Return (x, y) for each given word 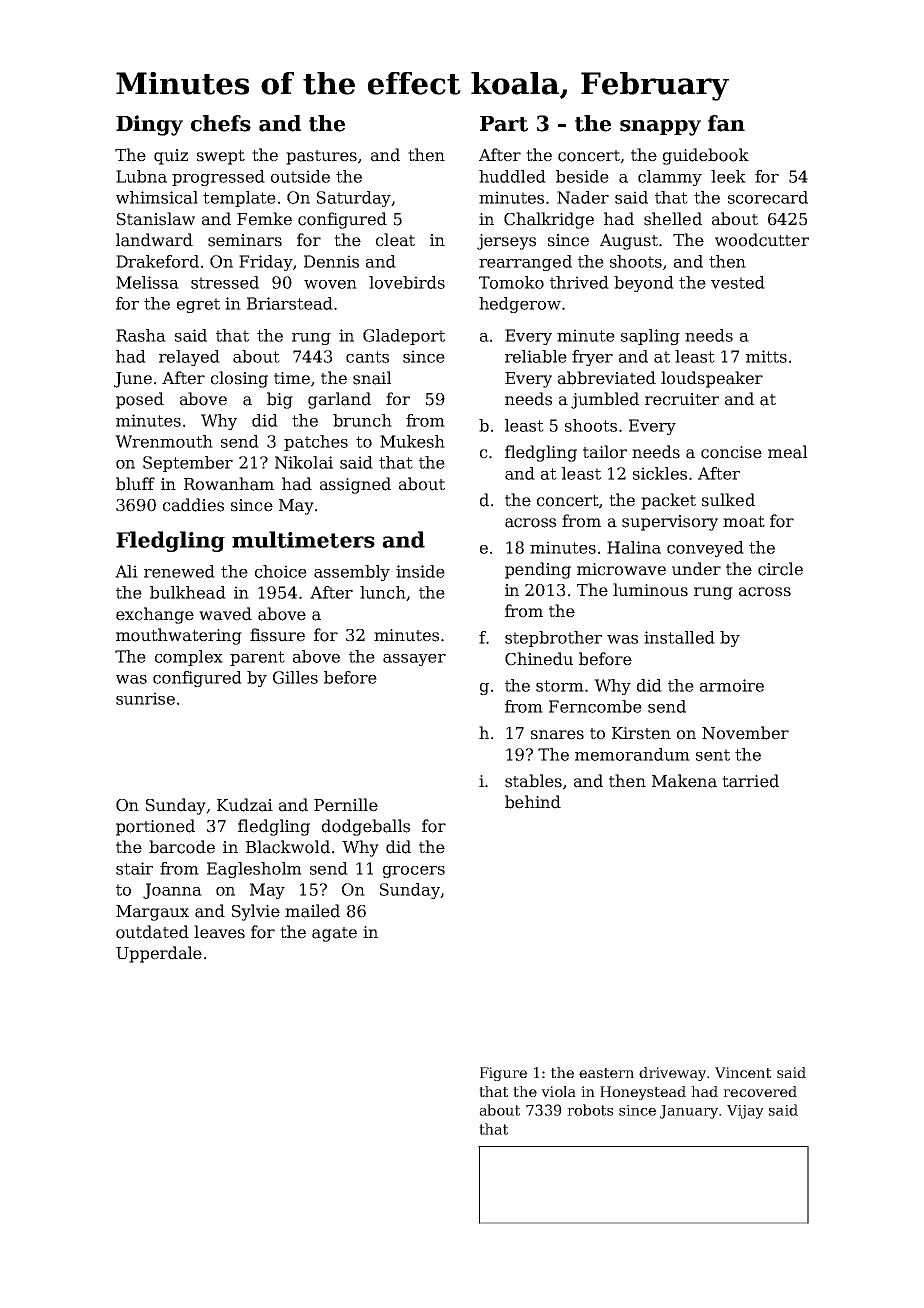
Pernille (346, 805)
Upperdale (159, 954)
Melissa (147, 282)
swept (221, 157)
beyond (644, 284)
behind (533, 802)
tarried (750, 781)
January (689, 1112)
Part (504, 124)
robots (590, 1110)
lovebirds (407, 282)
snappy (660, 128)
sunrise (145, 698)
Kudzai (245, 805)
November (745, 733)
